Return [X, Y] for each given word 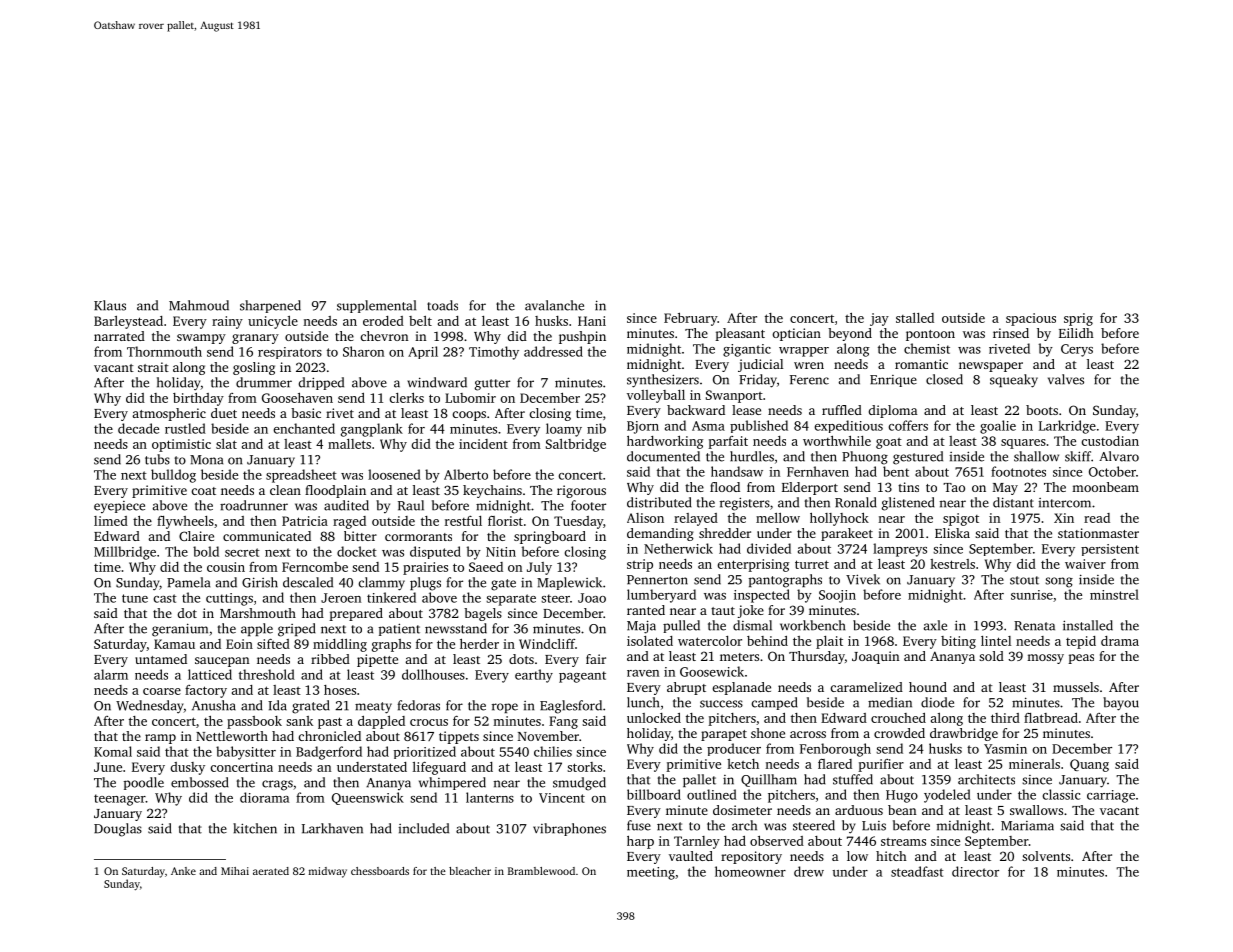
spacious [1031, 319]
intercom [1064, 503]
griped [297, 630]
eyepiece [119, 507]
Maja [641, 627]
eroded [383, 321]
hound [928, 687]
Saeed [486, 567]
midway [328, 872]
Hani [592, 321]
